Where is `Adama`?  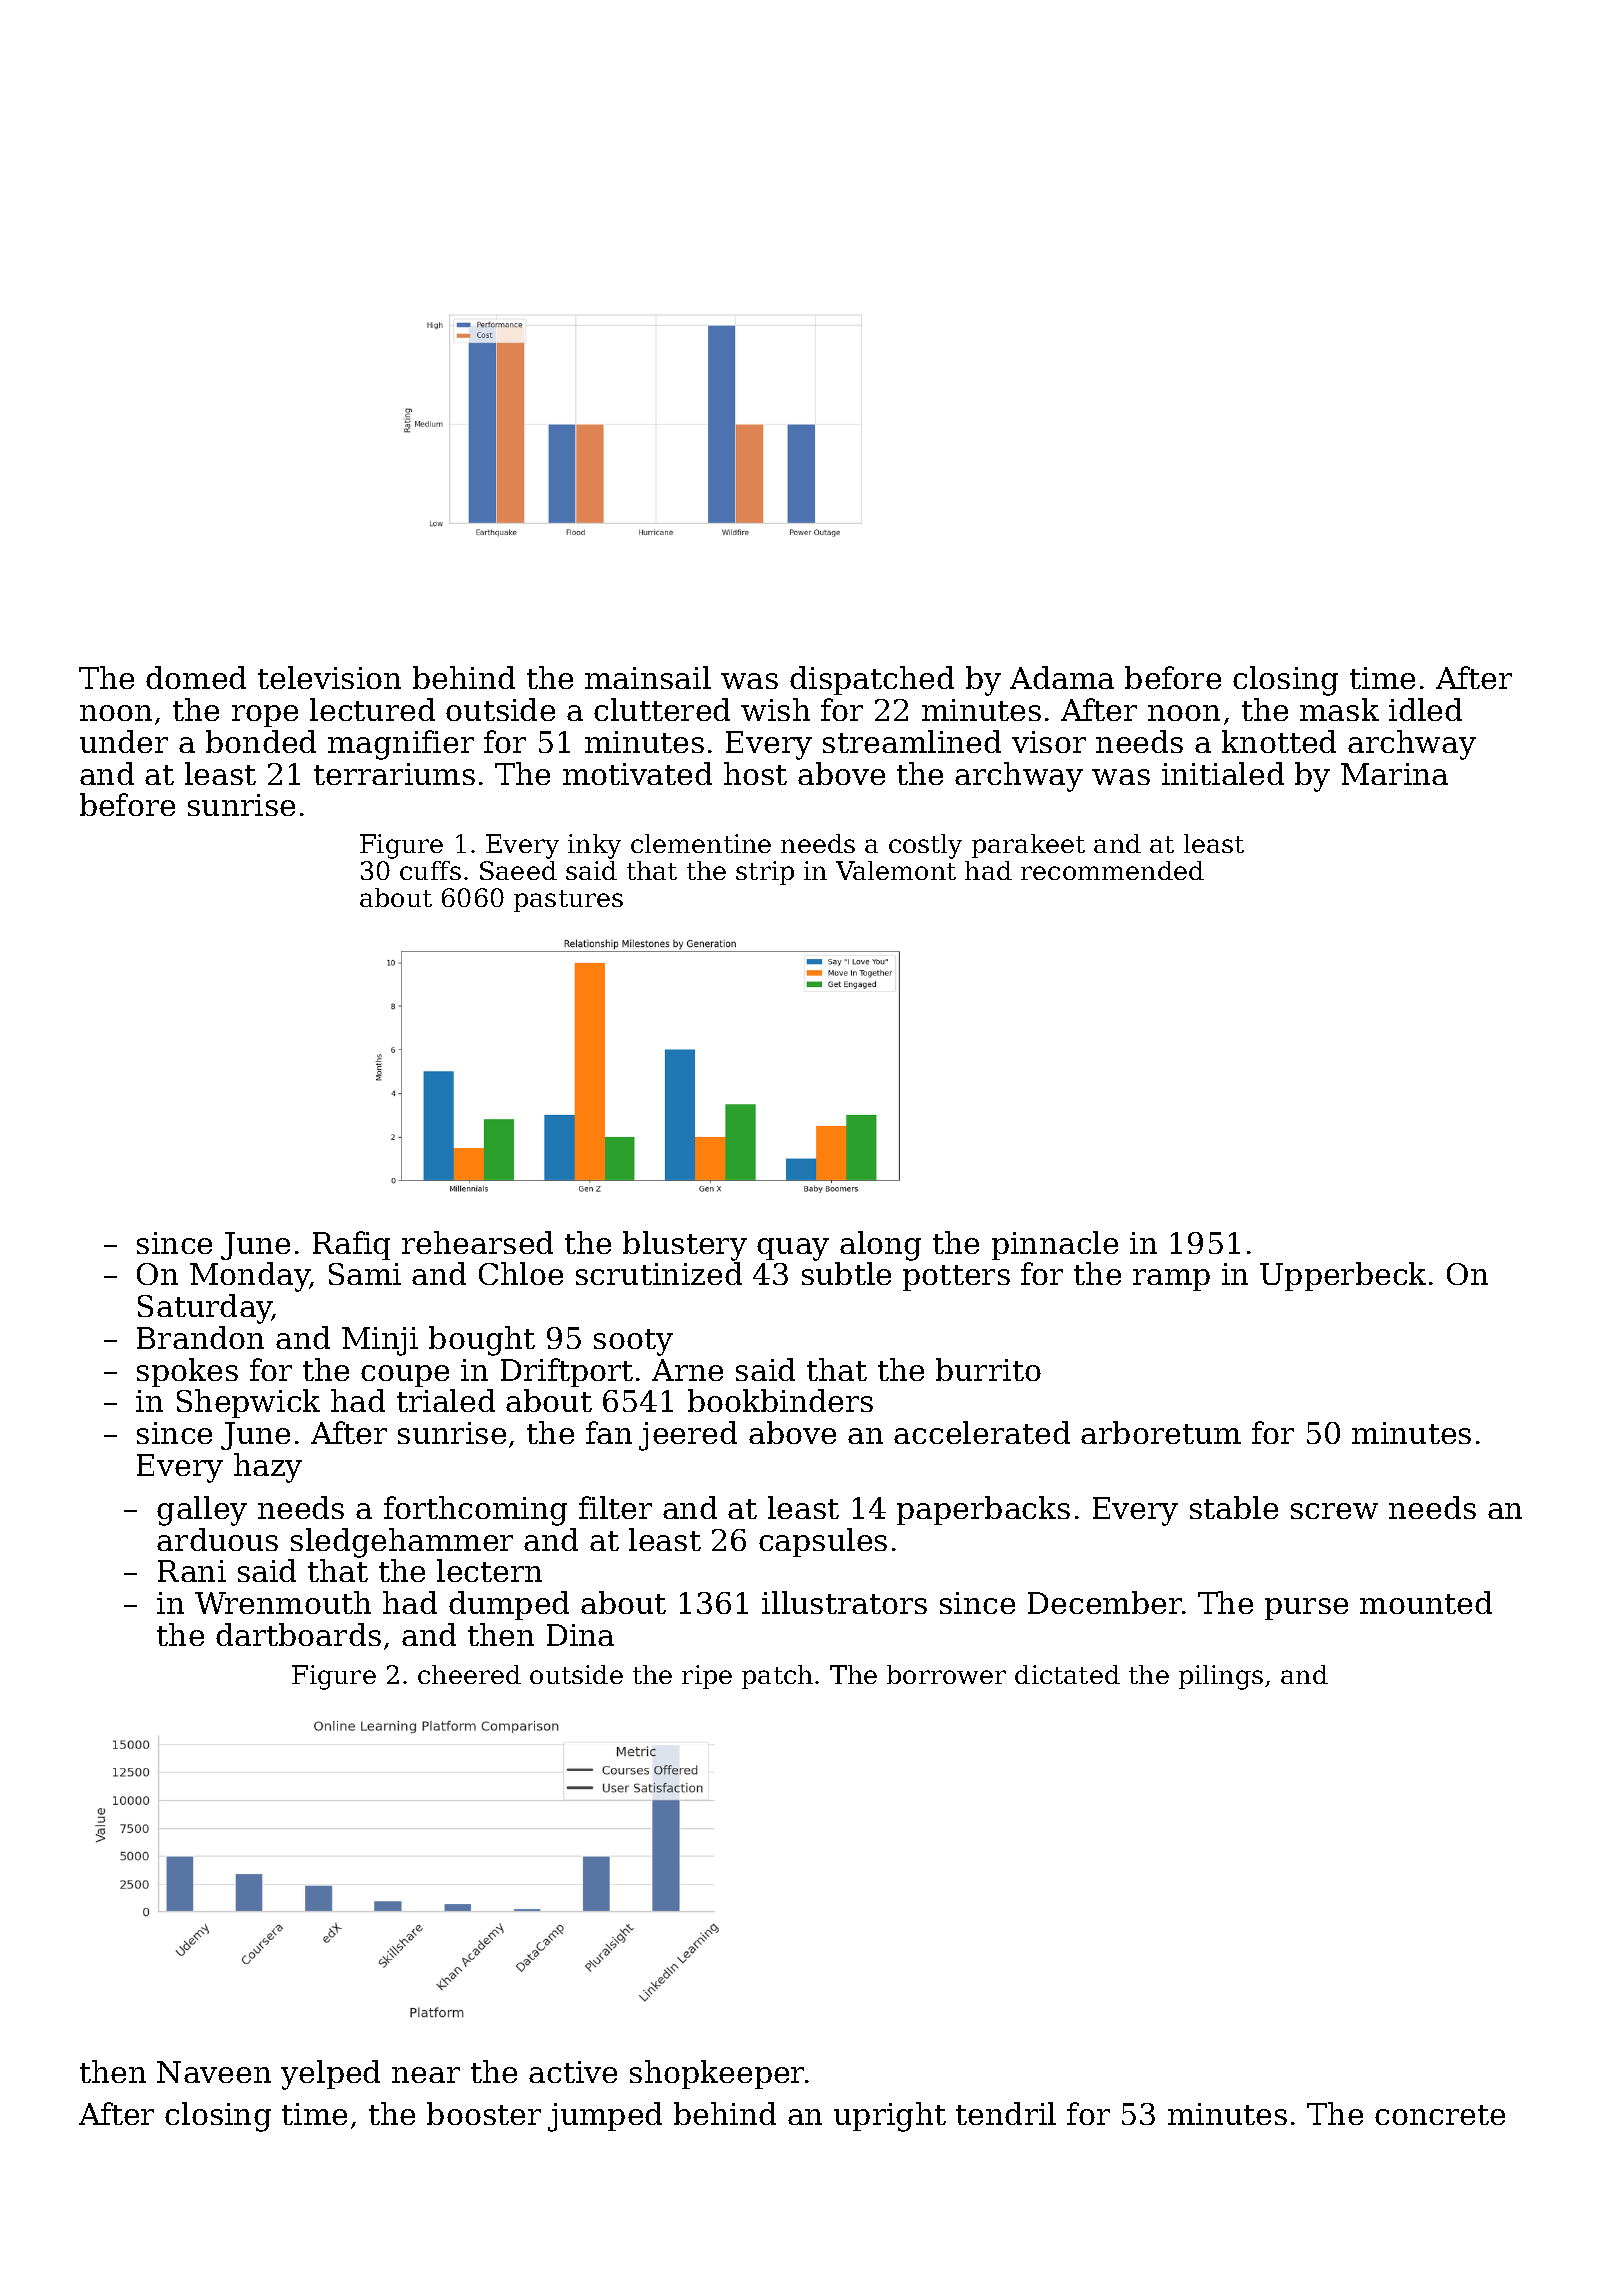
Adama is located at coordinates (1062, 677).
